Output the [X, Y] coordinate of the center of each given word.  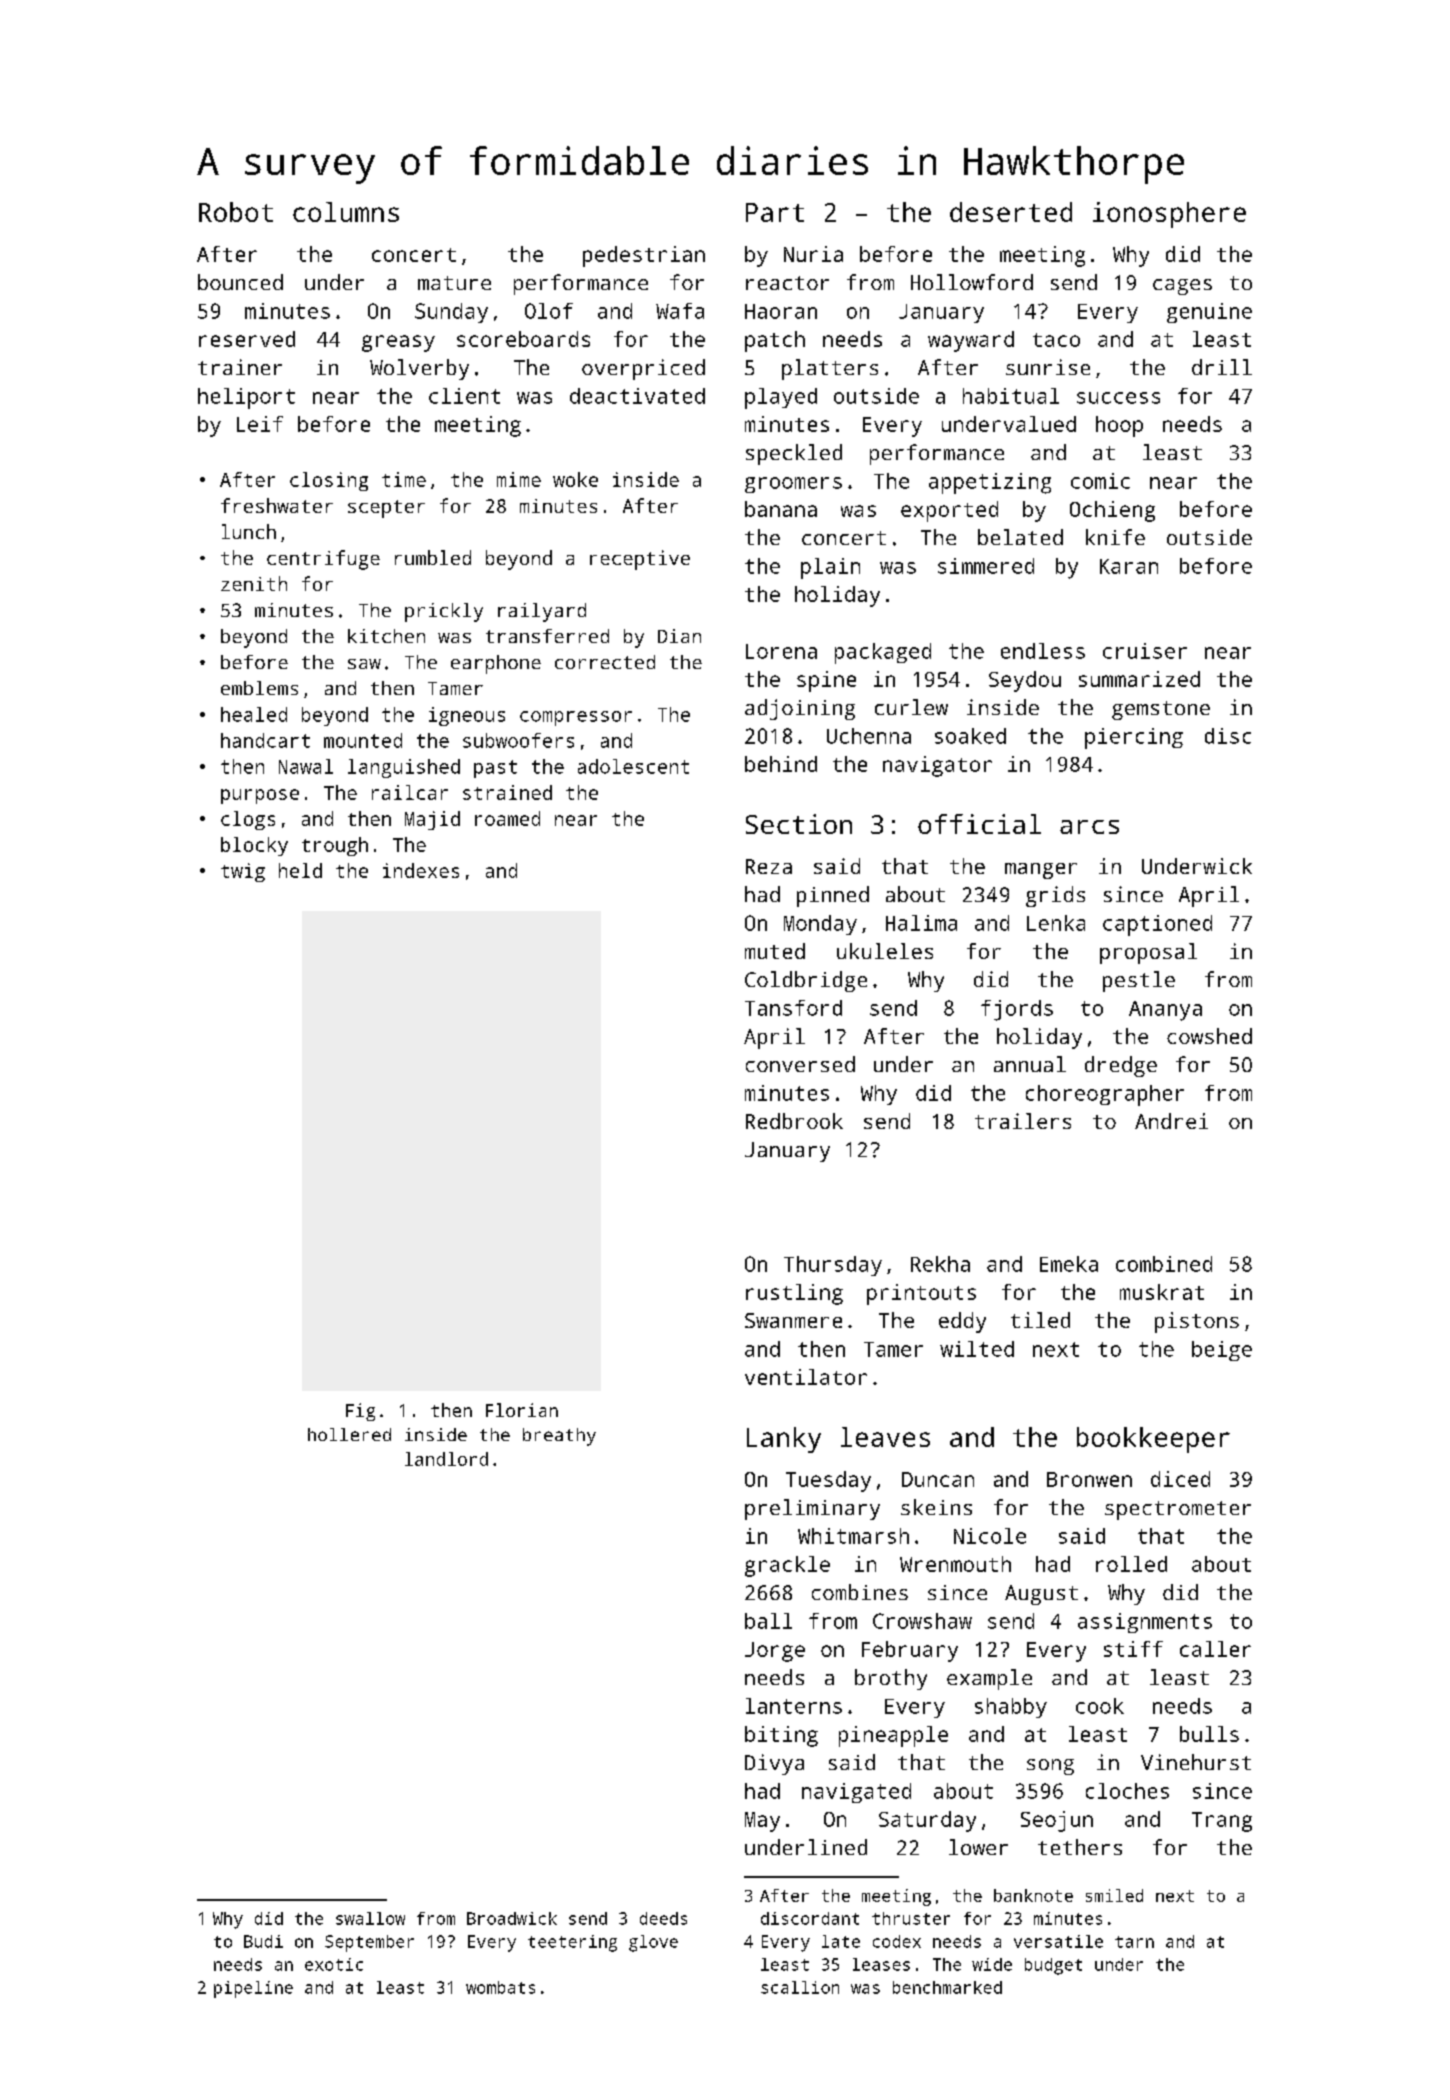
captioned [1157, 925]
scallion [800, 1987]
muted [775, 951]
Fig [360, 1412]
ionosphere [1169, 215]
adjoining [800, 709]
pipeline [253, 1989]
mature [454, 283]
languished [404, 768]
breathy [559, 1437]
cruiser [1145, 651]
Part [775, 212]
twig [243, 872]
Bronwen [1089, 1479]
